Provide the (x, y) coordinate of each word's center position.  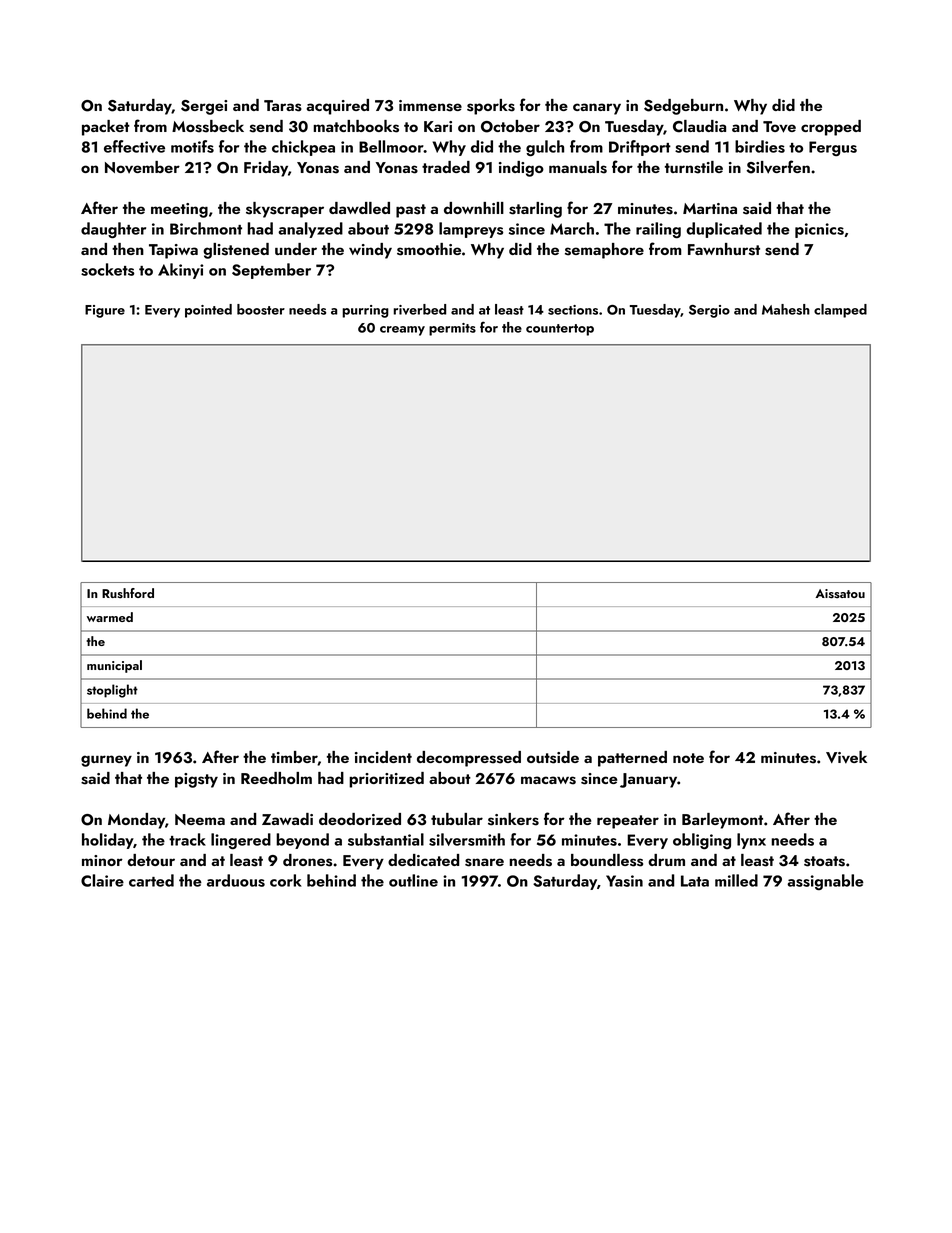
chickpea (303, 148)
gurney (106, 761)
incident (383, 757)
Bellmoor (391, 146)
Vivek (846, 757)
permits (452, 329)
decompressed (469, 759)
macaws (548, 780)
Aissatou (840, 594)
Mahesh (786, 309)
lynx (751, 841)
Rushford (128, 593)
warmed (110, 617)
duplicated (724, 230)
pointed (208, 311)
